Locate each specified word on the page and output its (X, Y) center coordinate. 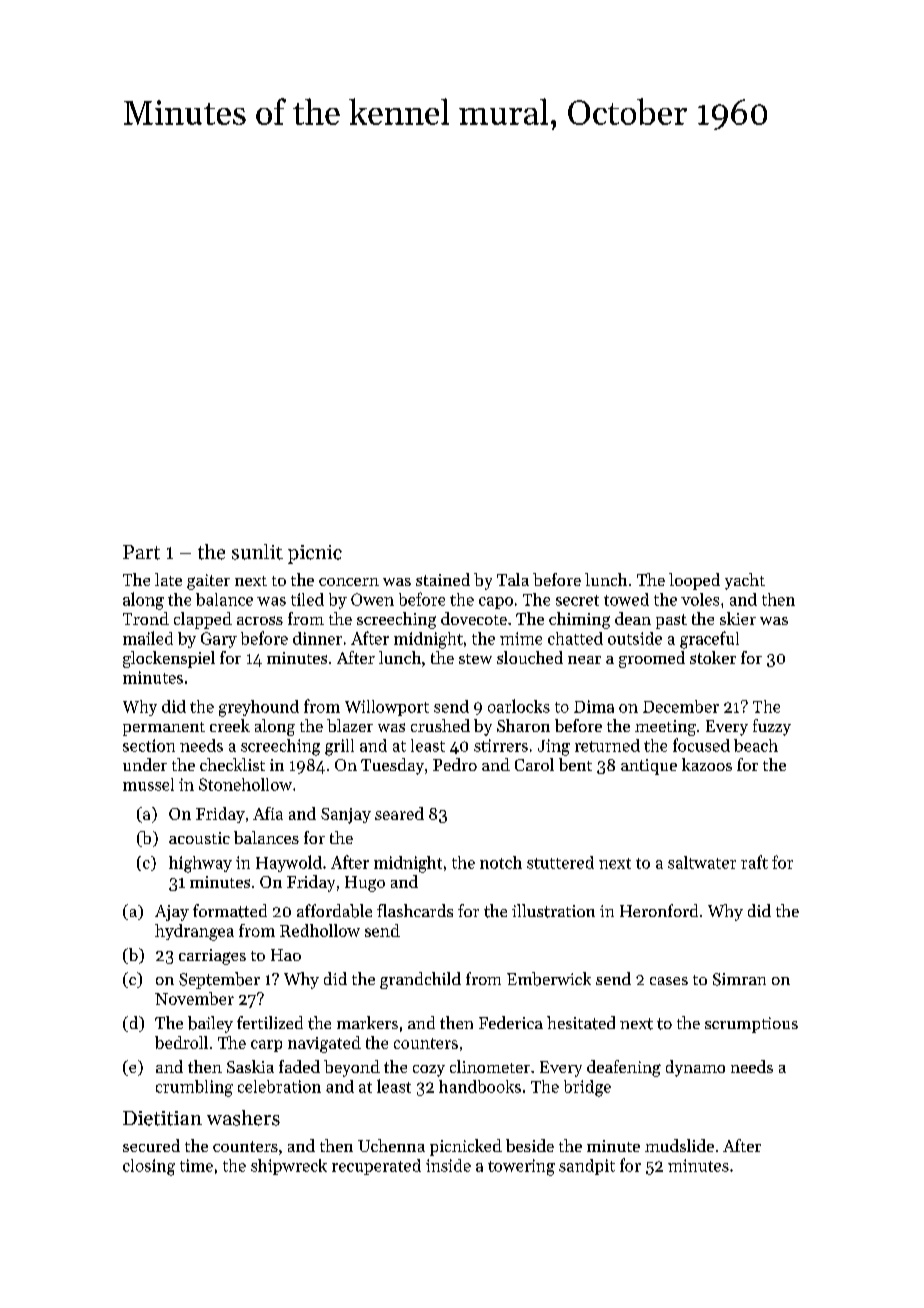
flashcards (415, 910)
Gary (219, 640)
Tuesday (392, 766)
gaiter (208, 582)
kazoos (707, 764)
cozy (429, 1071)
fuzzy (772, 727)
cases (669, 981)
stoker (713, 657)
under (145, 764)
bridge (587, 1088)
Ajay (172, 913)
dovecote (474, 618)
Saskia (250, 1066)
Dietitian (162, 1118)
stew (475, 659)
